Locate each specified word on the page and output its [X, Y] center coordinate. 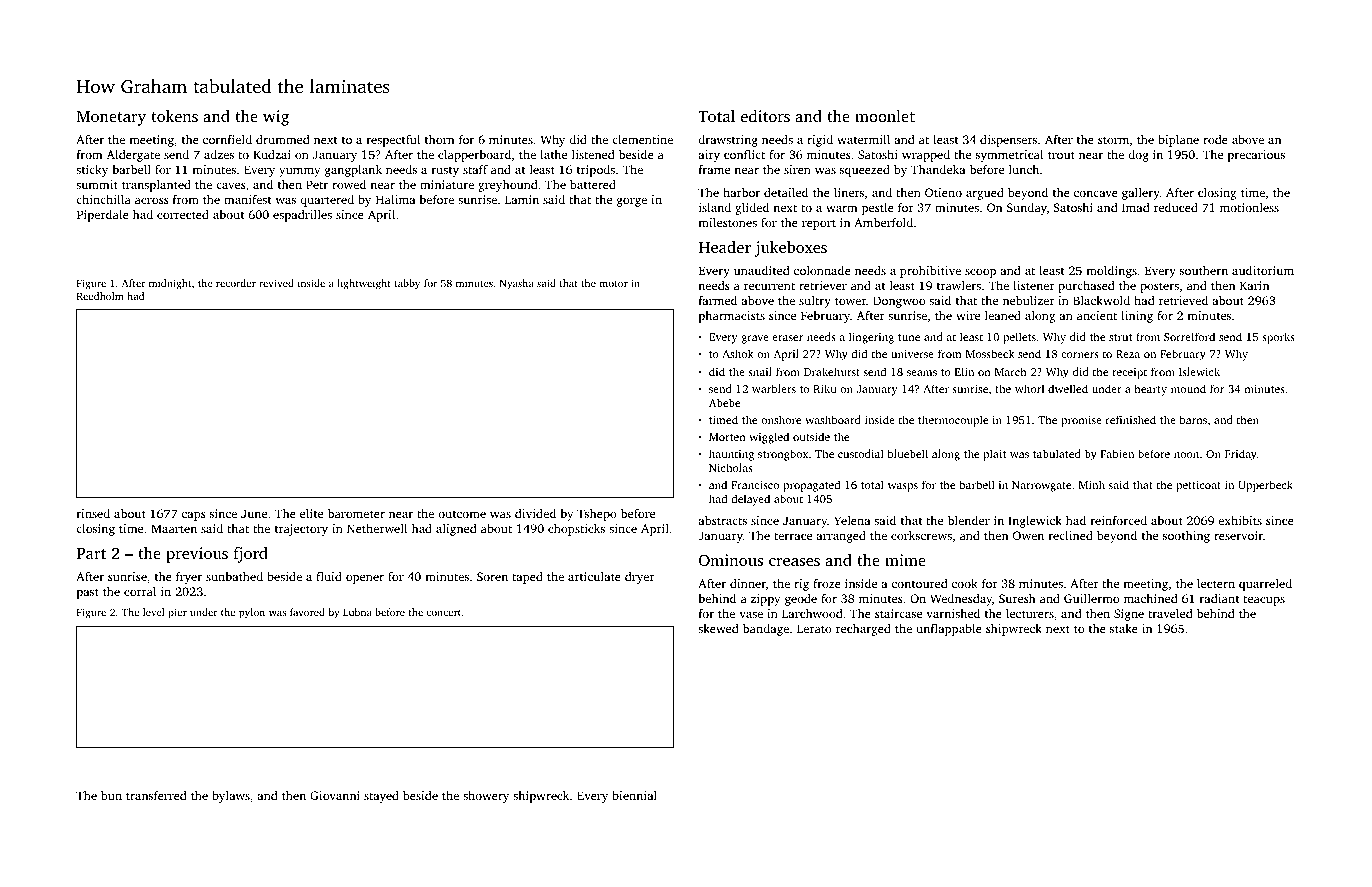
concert [443, 613]
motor [614, 283]
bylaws [231, 797]
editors [765, 116]
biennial [634, 795]
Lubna [357, 612]
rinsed [93, 513]
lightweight [364, 284]
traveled [1170, 613]
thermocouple [953, 421]
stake [1124, 628]
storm [1113, 140]
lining [1137, 317]
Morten [727, 437]
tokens [174, 116]
